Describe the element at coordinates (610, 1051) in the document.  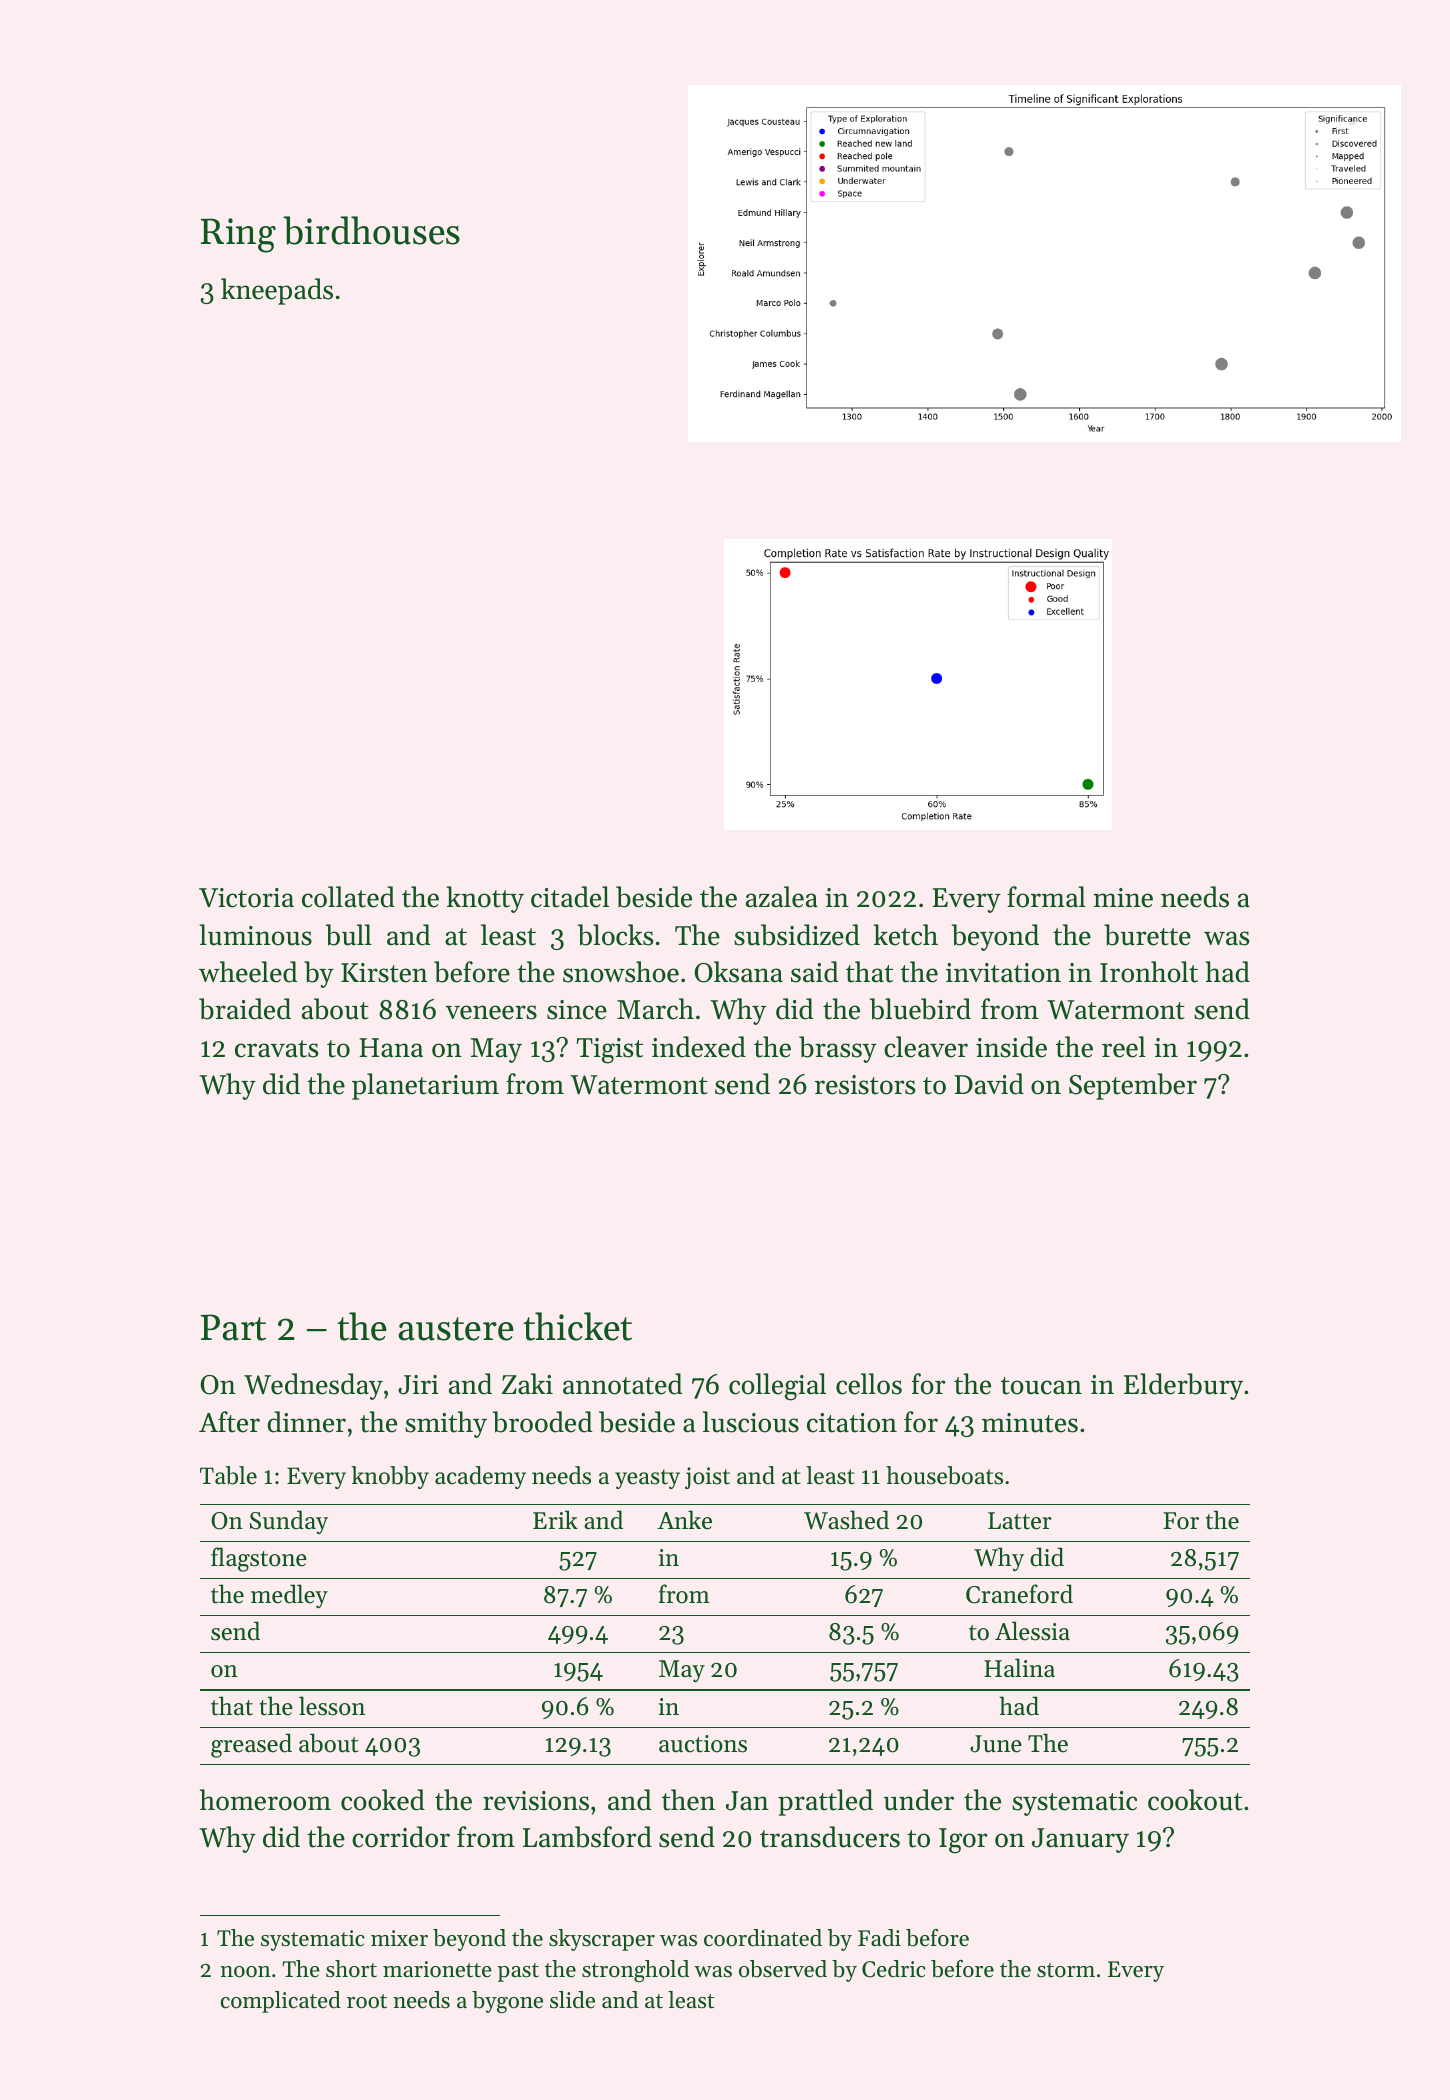
I see `Tigist` at that location.
